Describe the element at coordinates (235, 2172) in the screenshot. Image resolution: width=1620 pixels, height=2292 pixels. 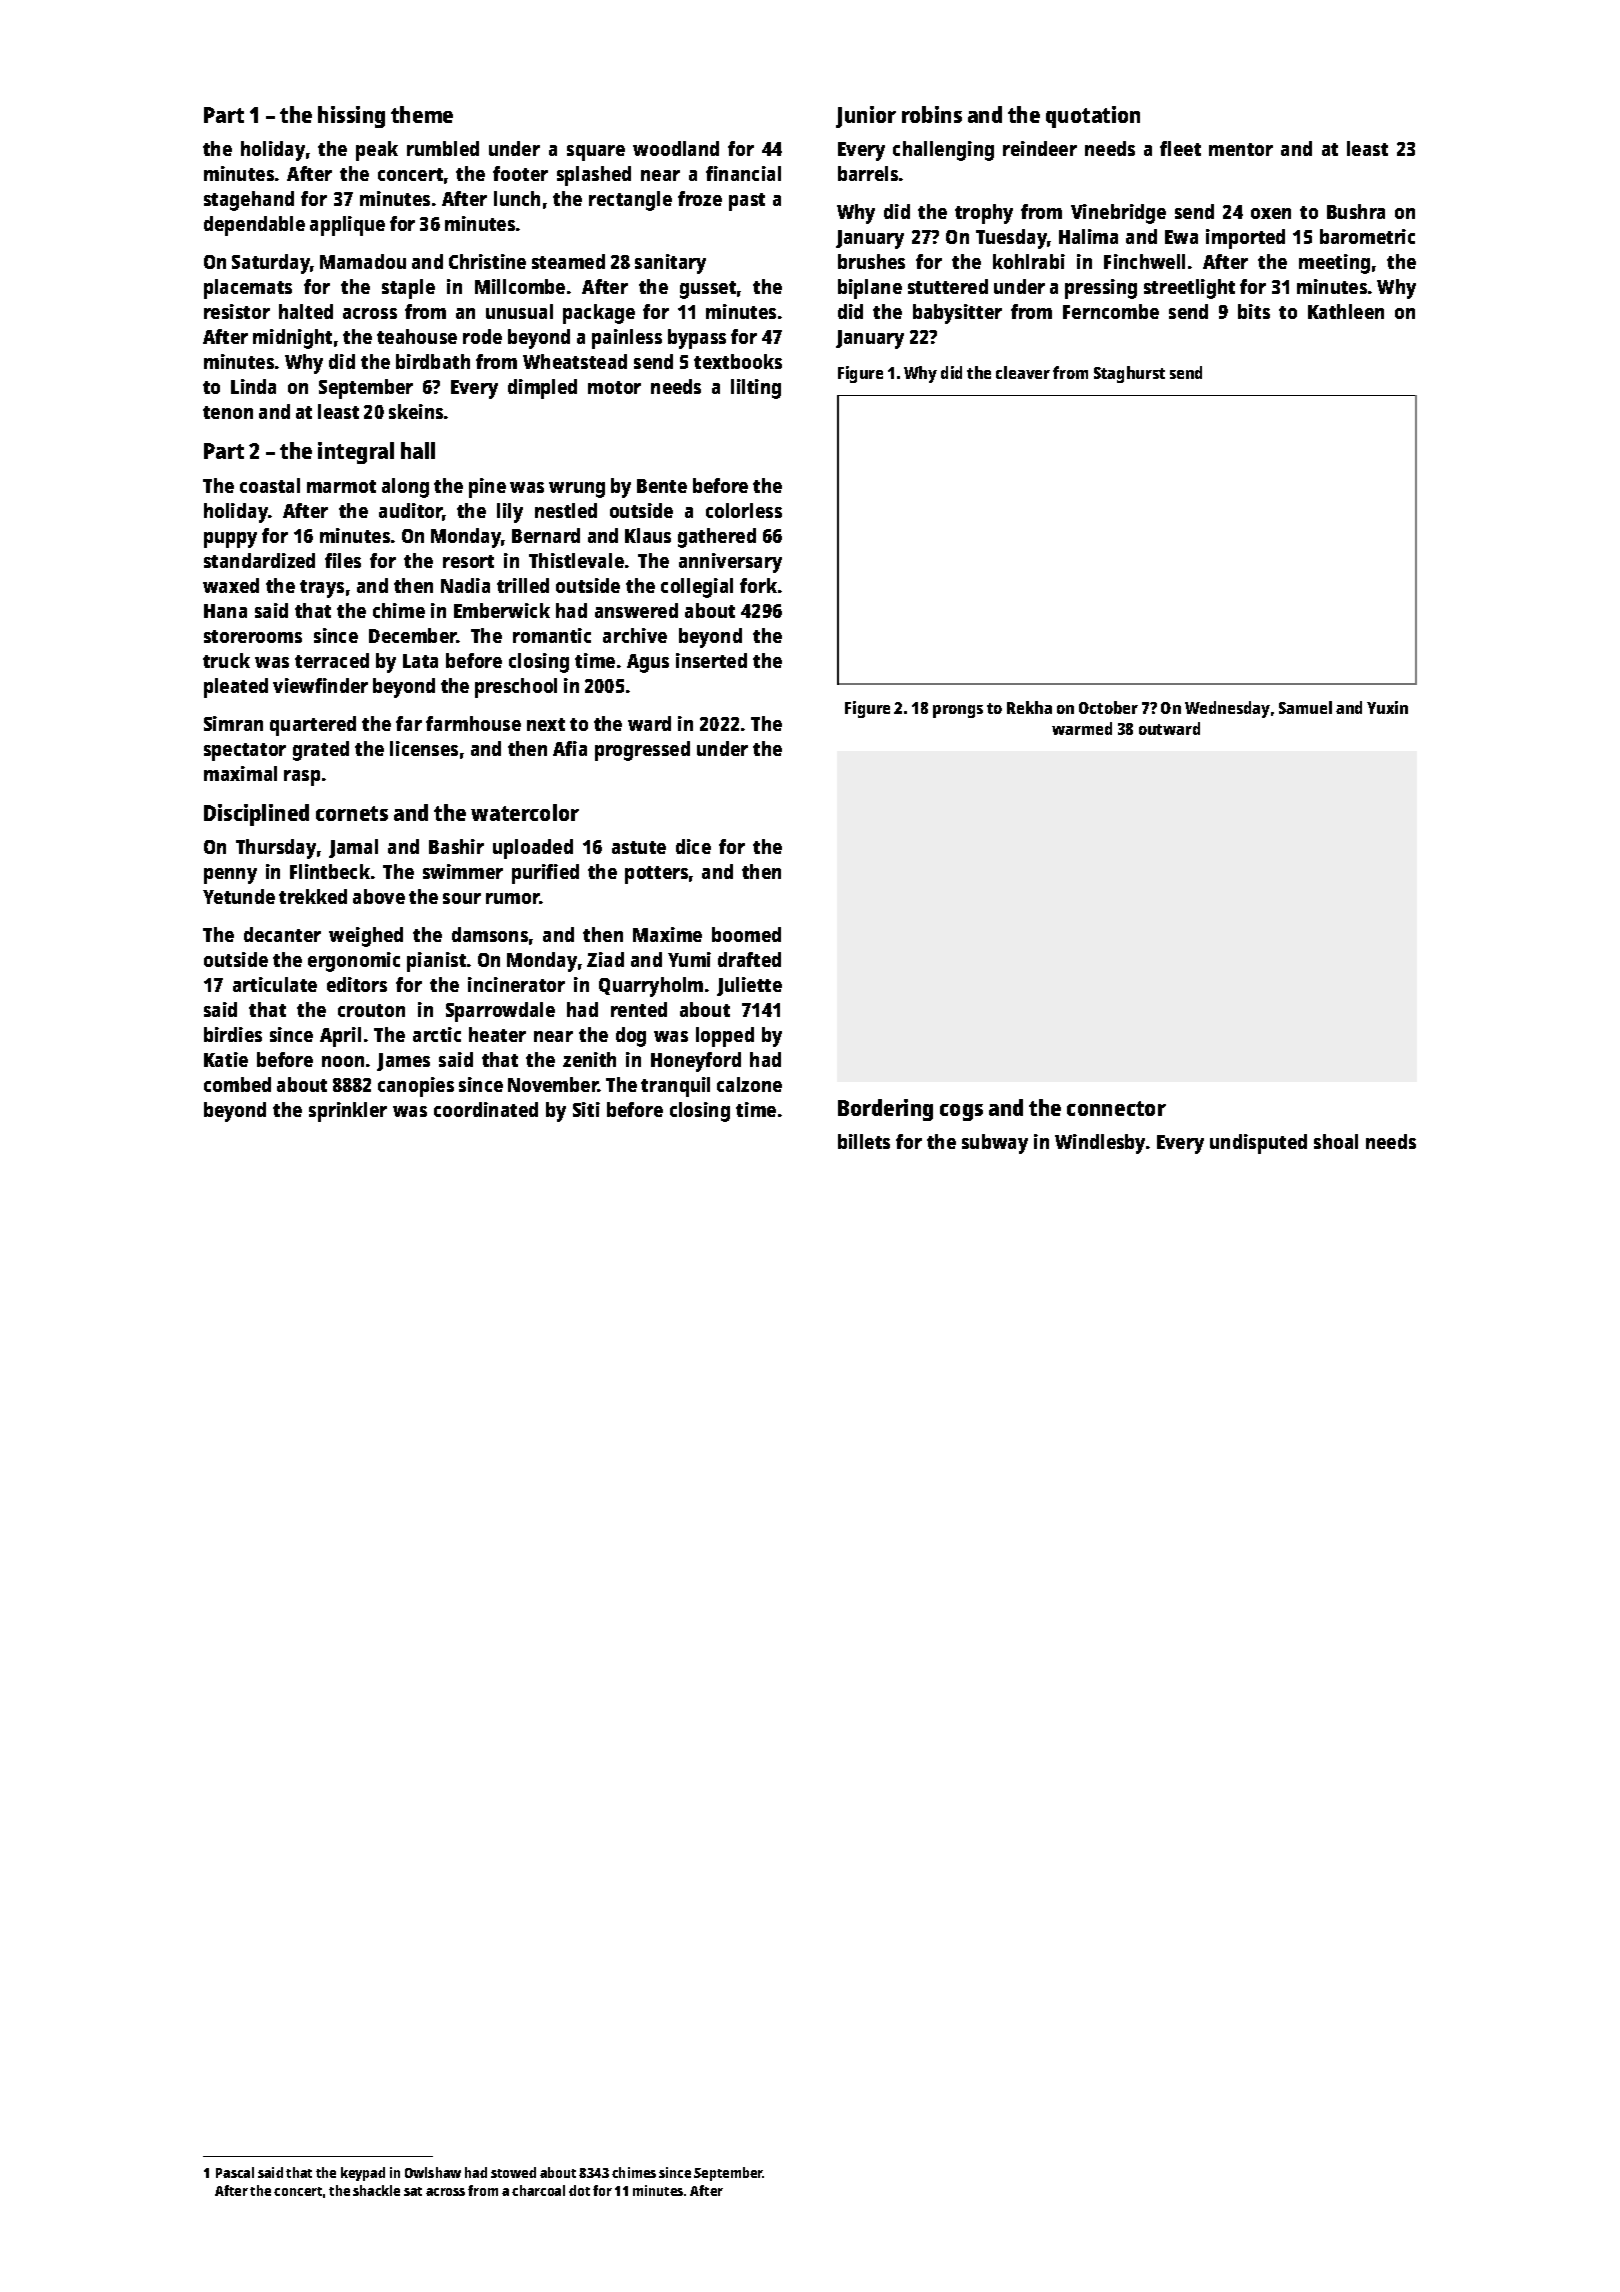
I see `Pascal` at that location.
